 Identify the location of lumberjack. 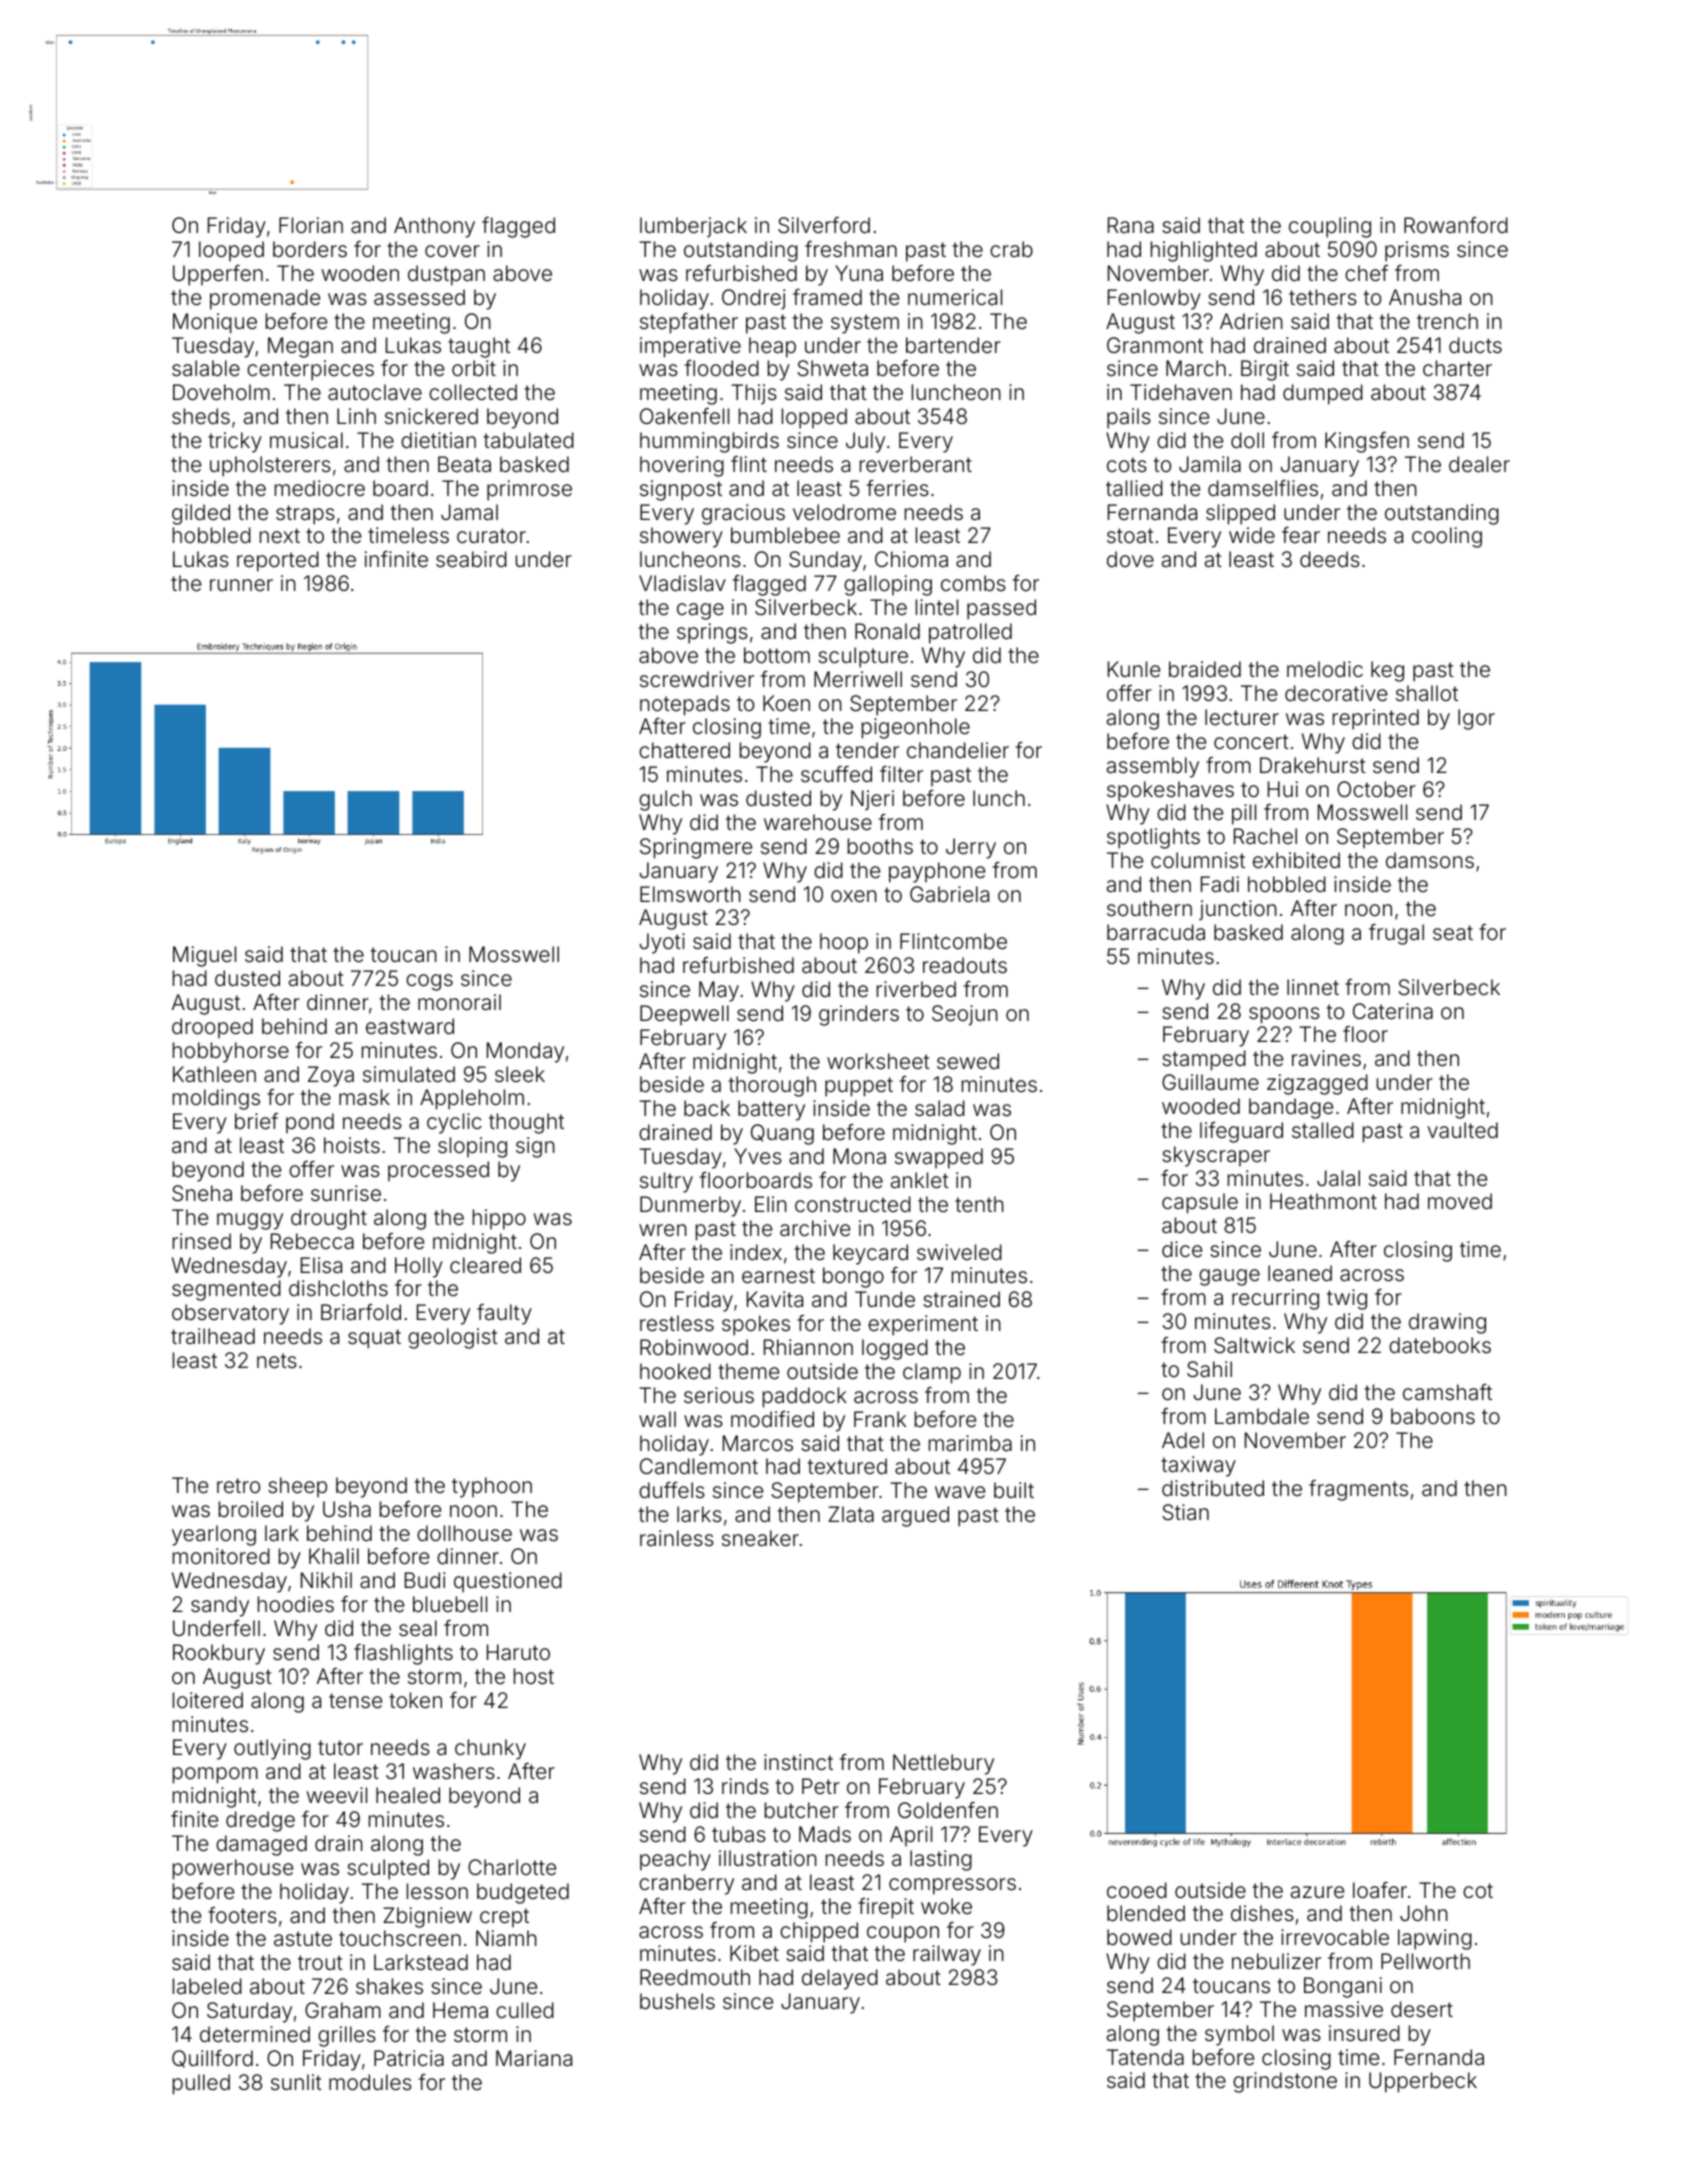
(693, 227).
